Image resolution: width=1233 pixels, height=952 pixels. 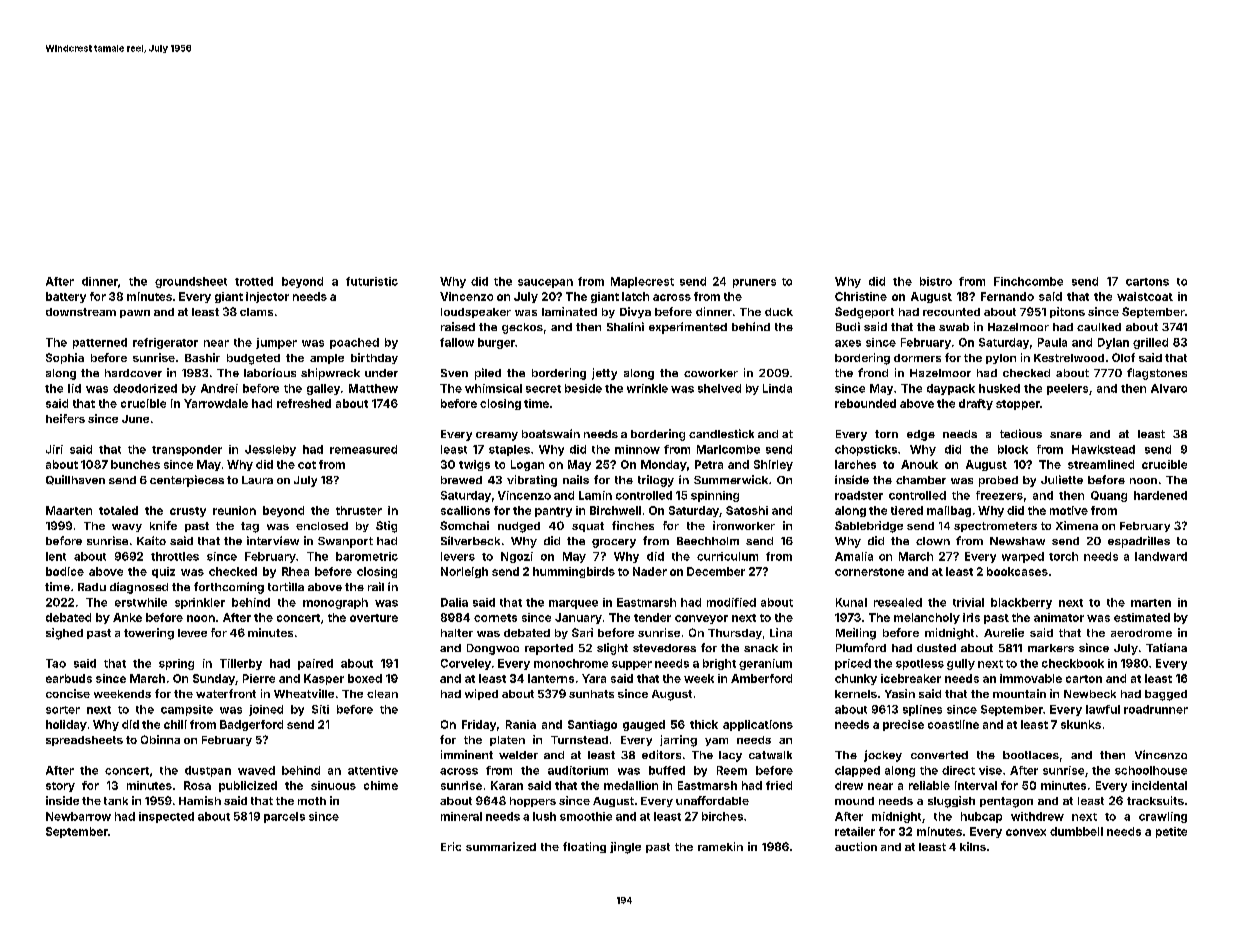 What do you see at coordinates (688, 328) in the screenshot?
I see `experimented` at bounding box center [688, 328].
